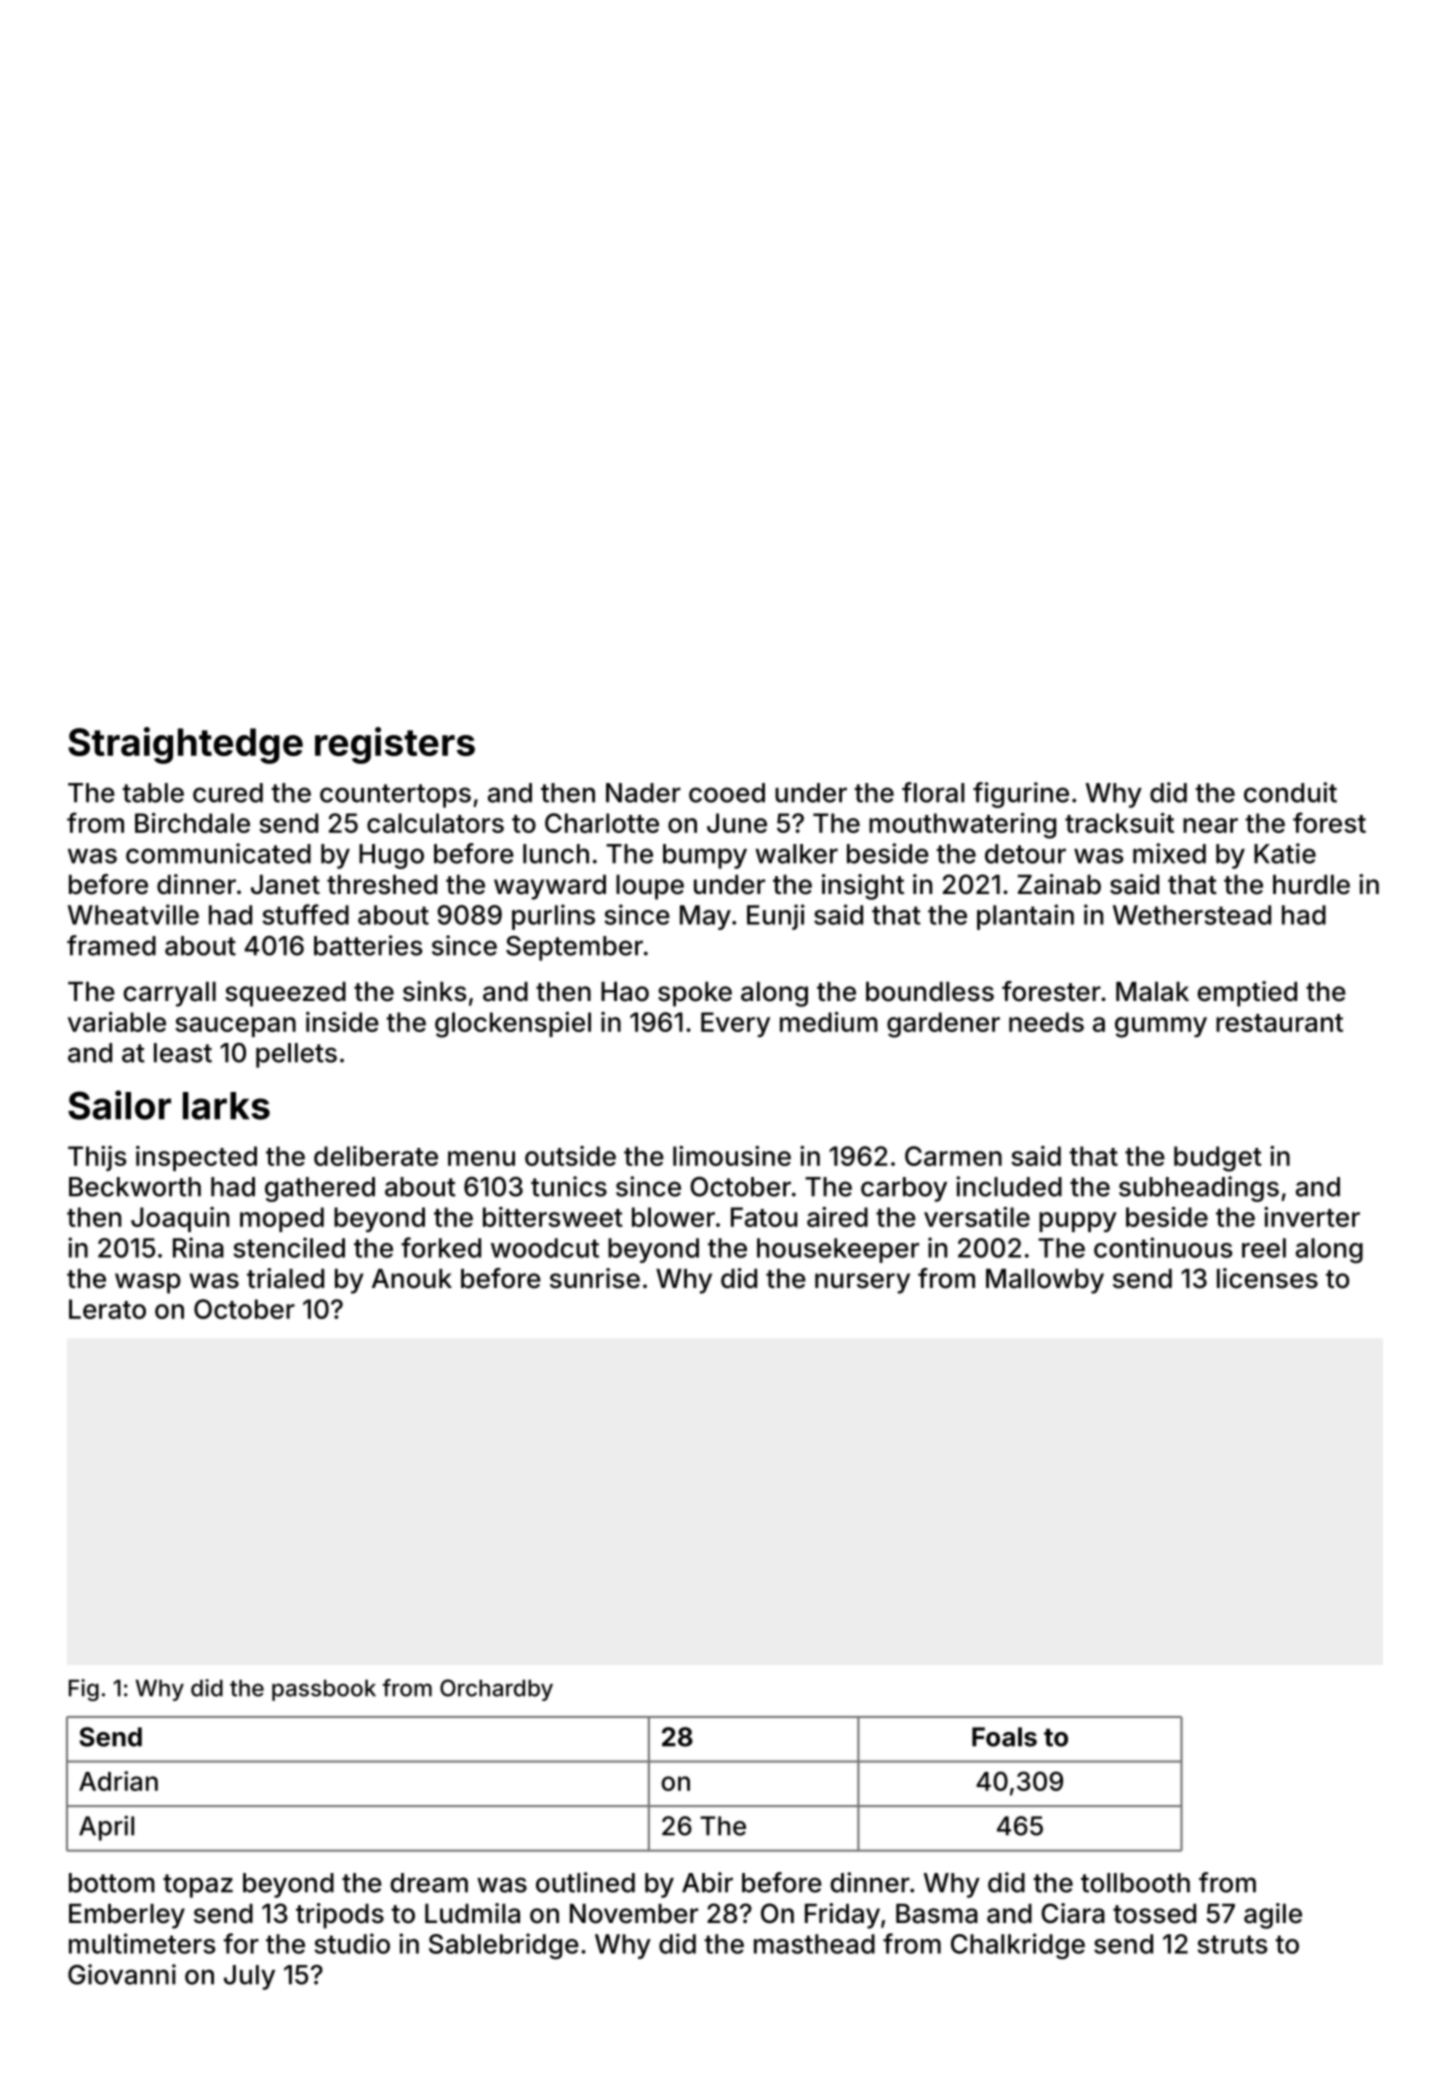  Describe the element at coordinates (324, 1690) in the screenshot. I see `passbook` at that location.
